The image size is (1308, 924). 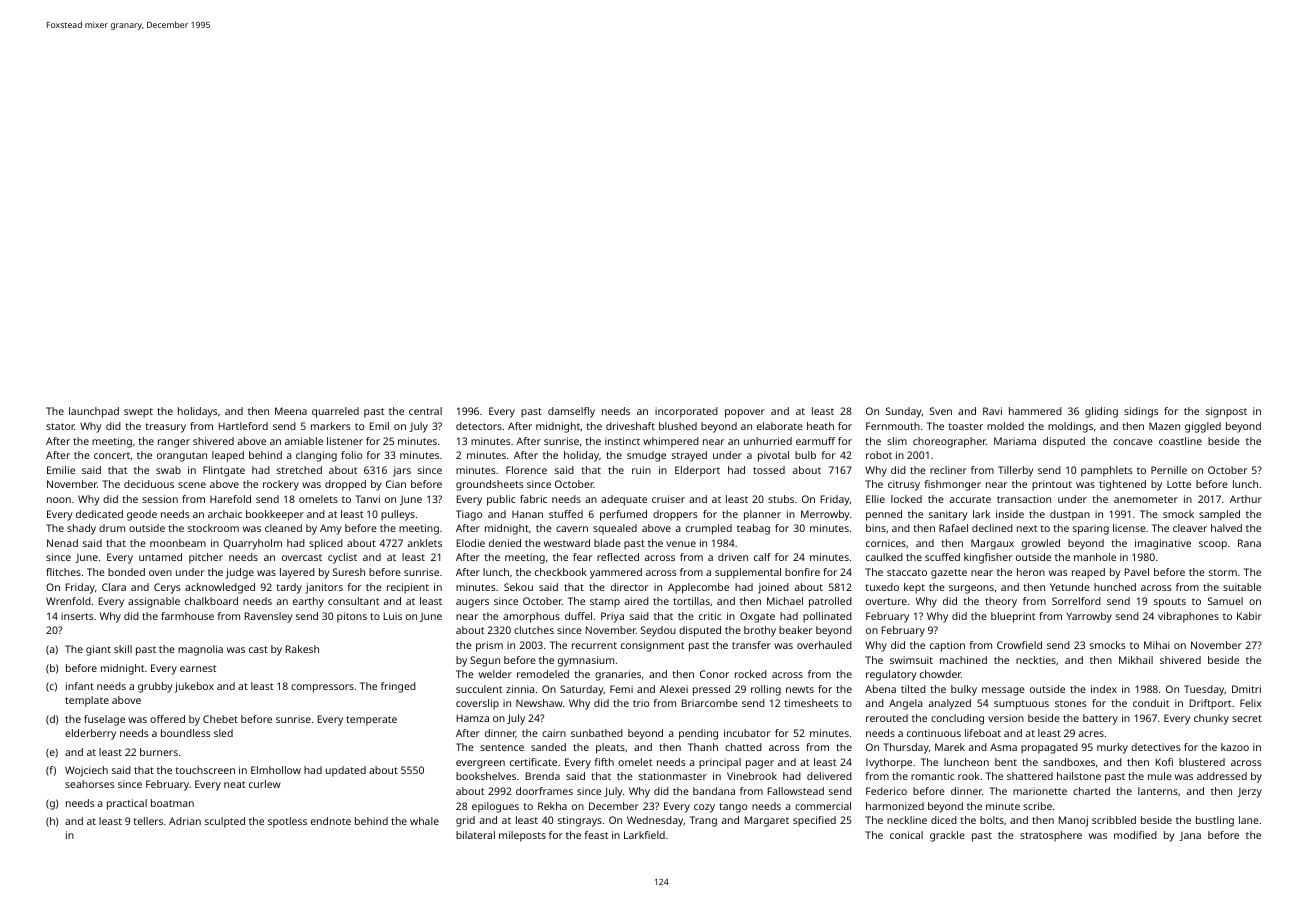 I want to click on concert, so click(x=112, y=455).
